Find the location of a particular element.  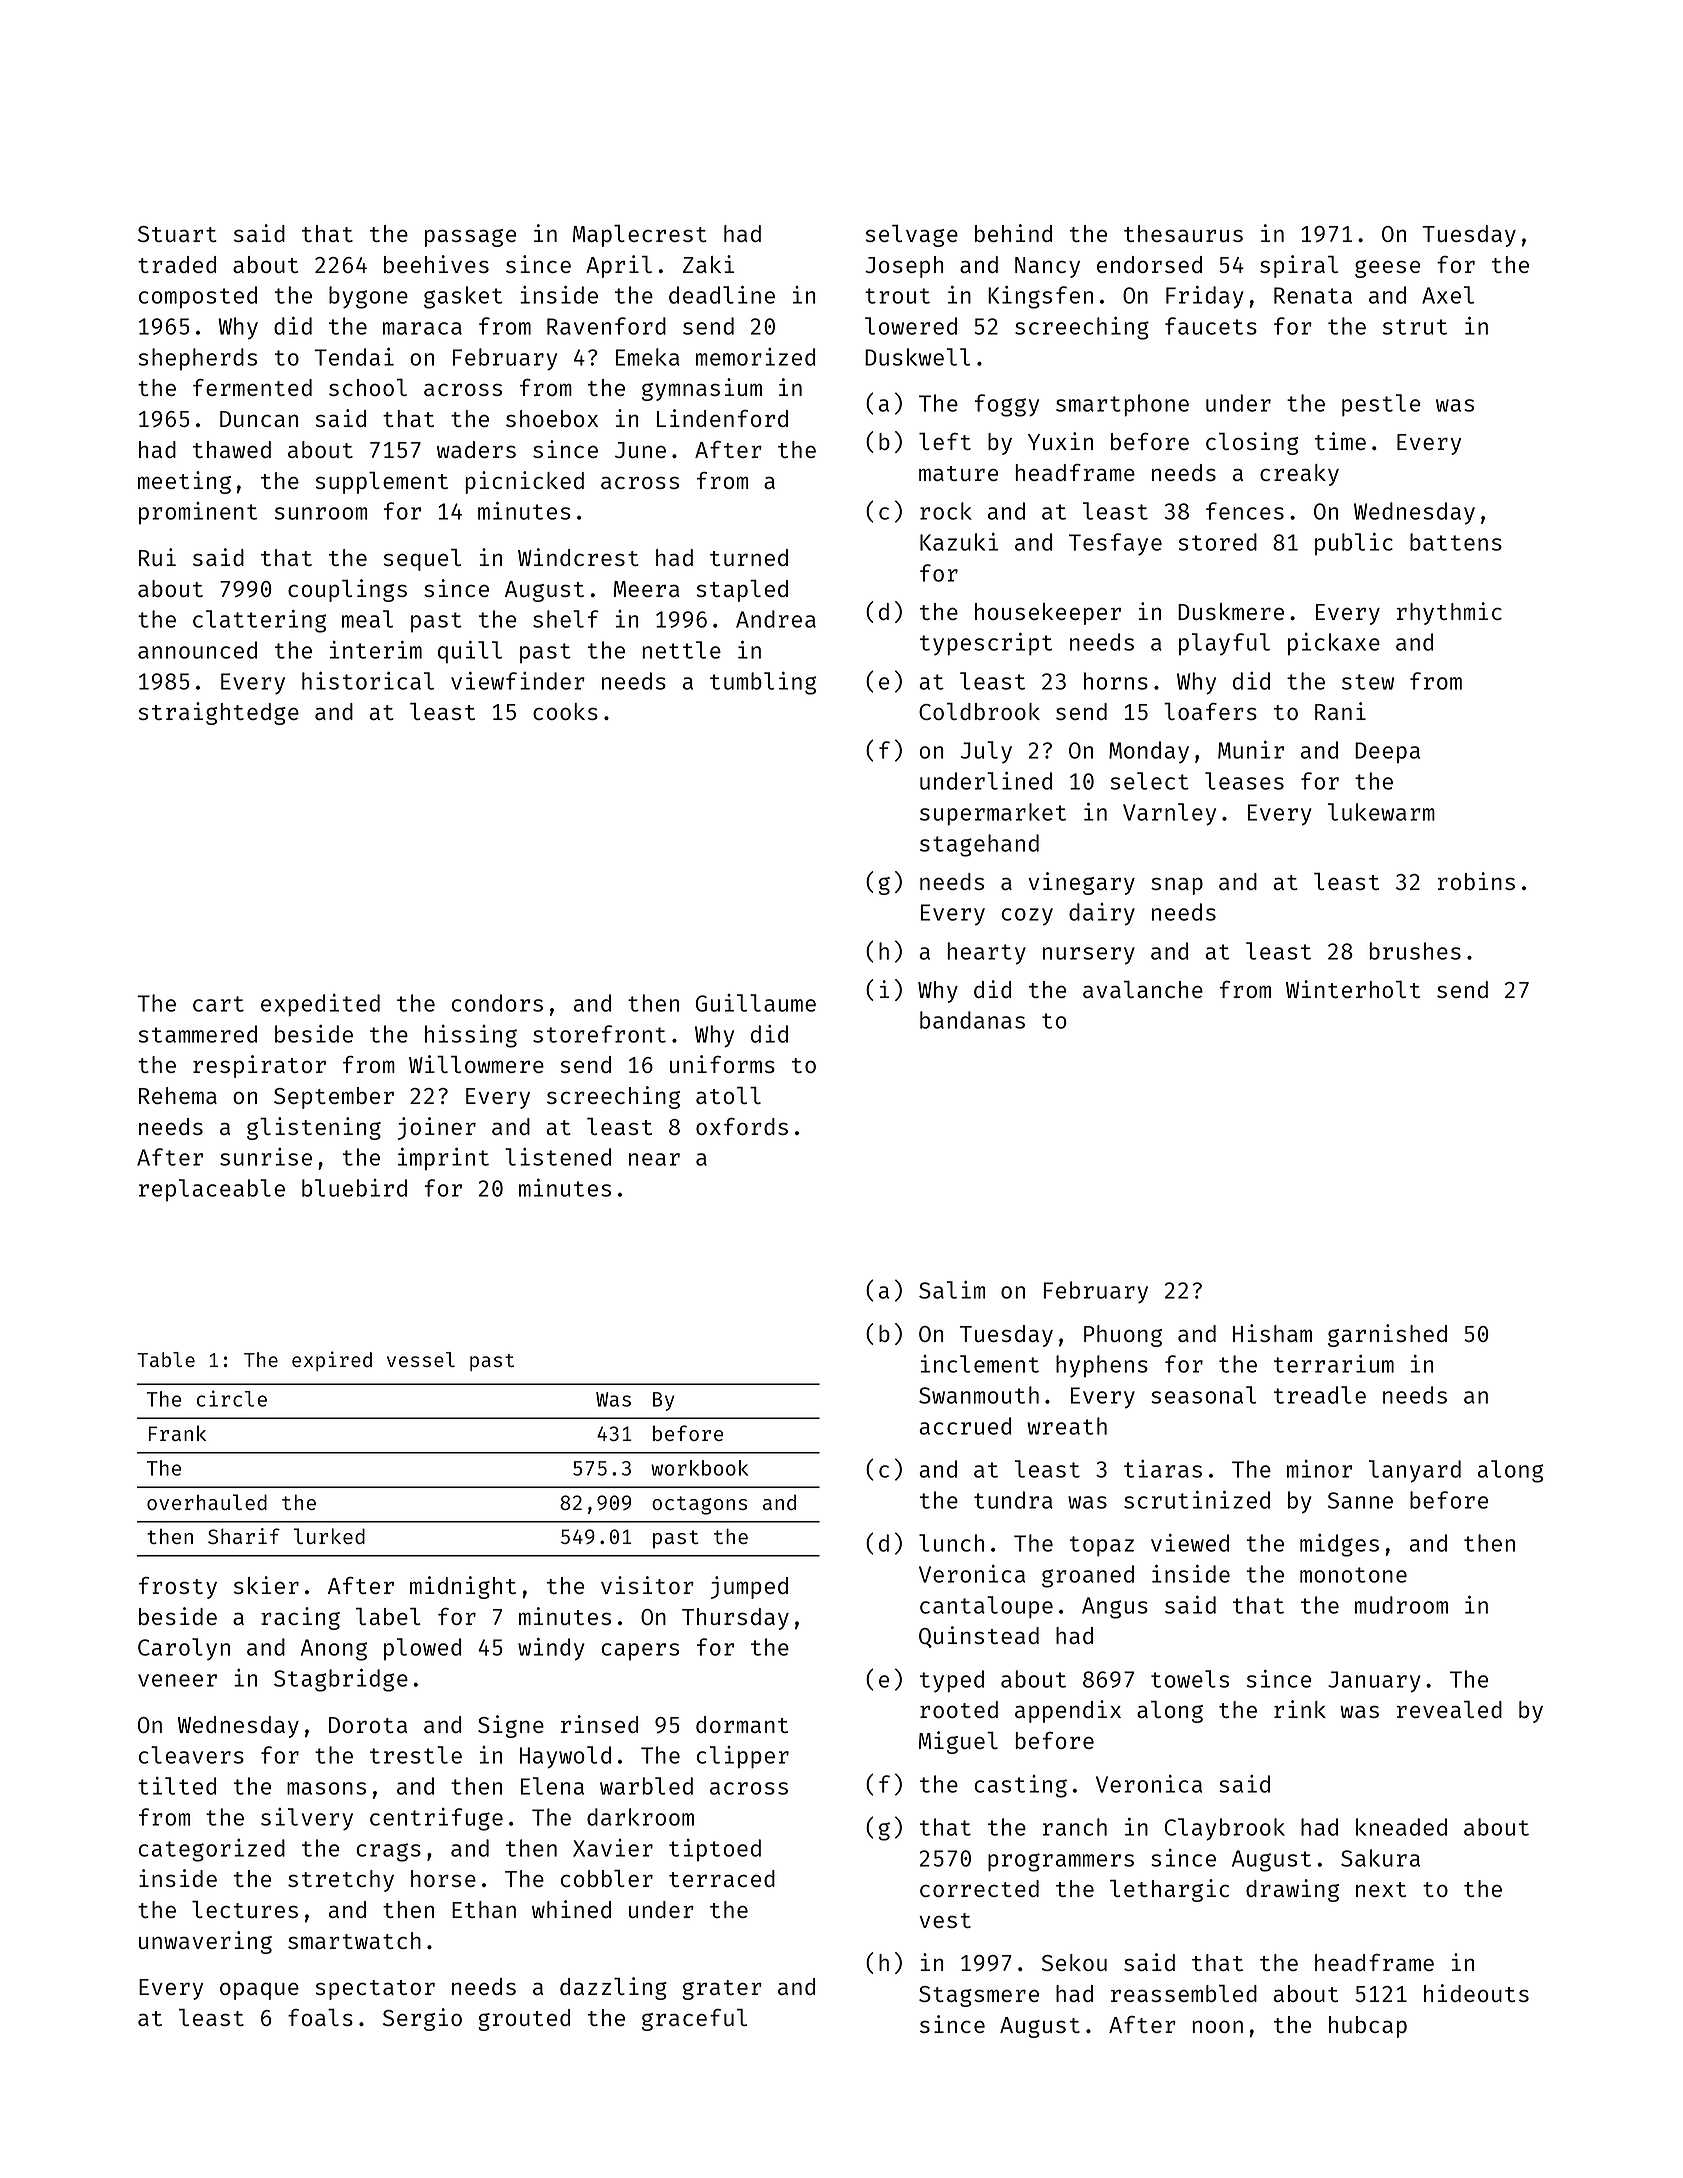

opaque is located at coordinates (259, 1991).
